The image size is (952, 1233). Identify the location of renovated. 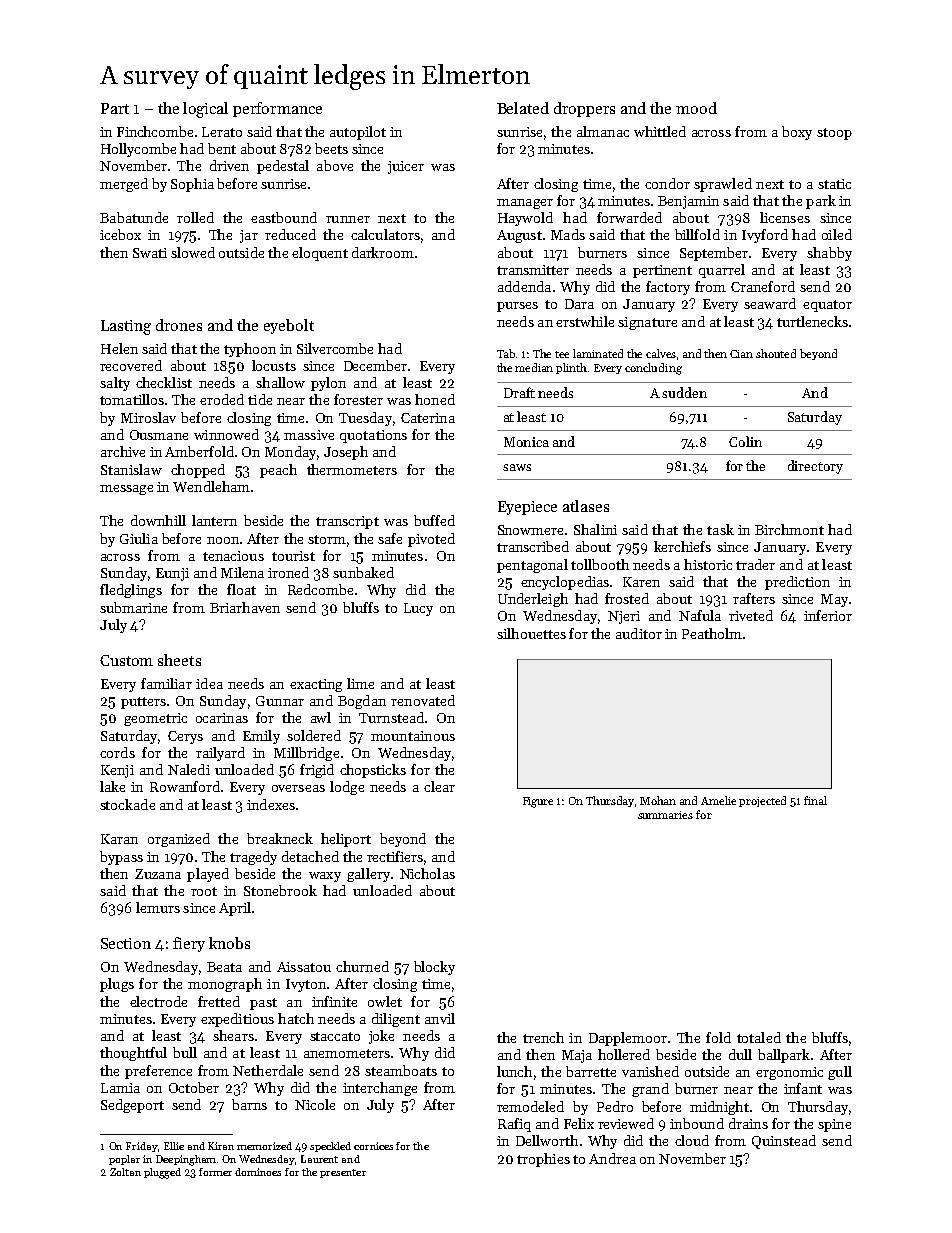
(423, 700).
